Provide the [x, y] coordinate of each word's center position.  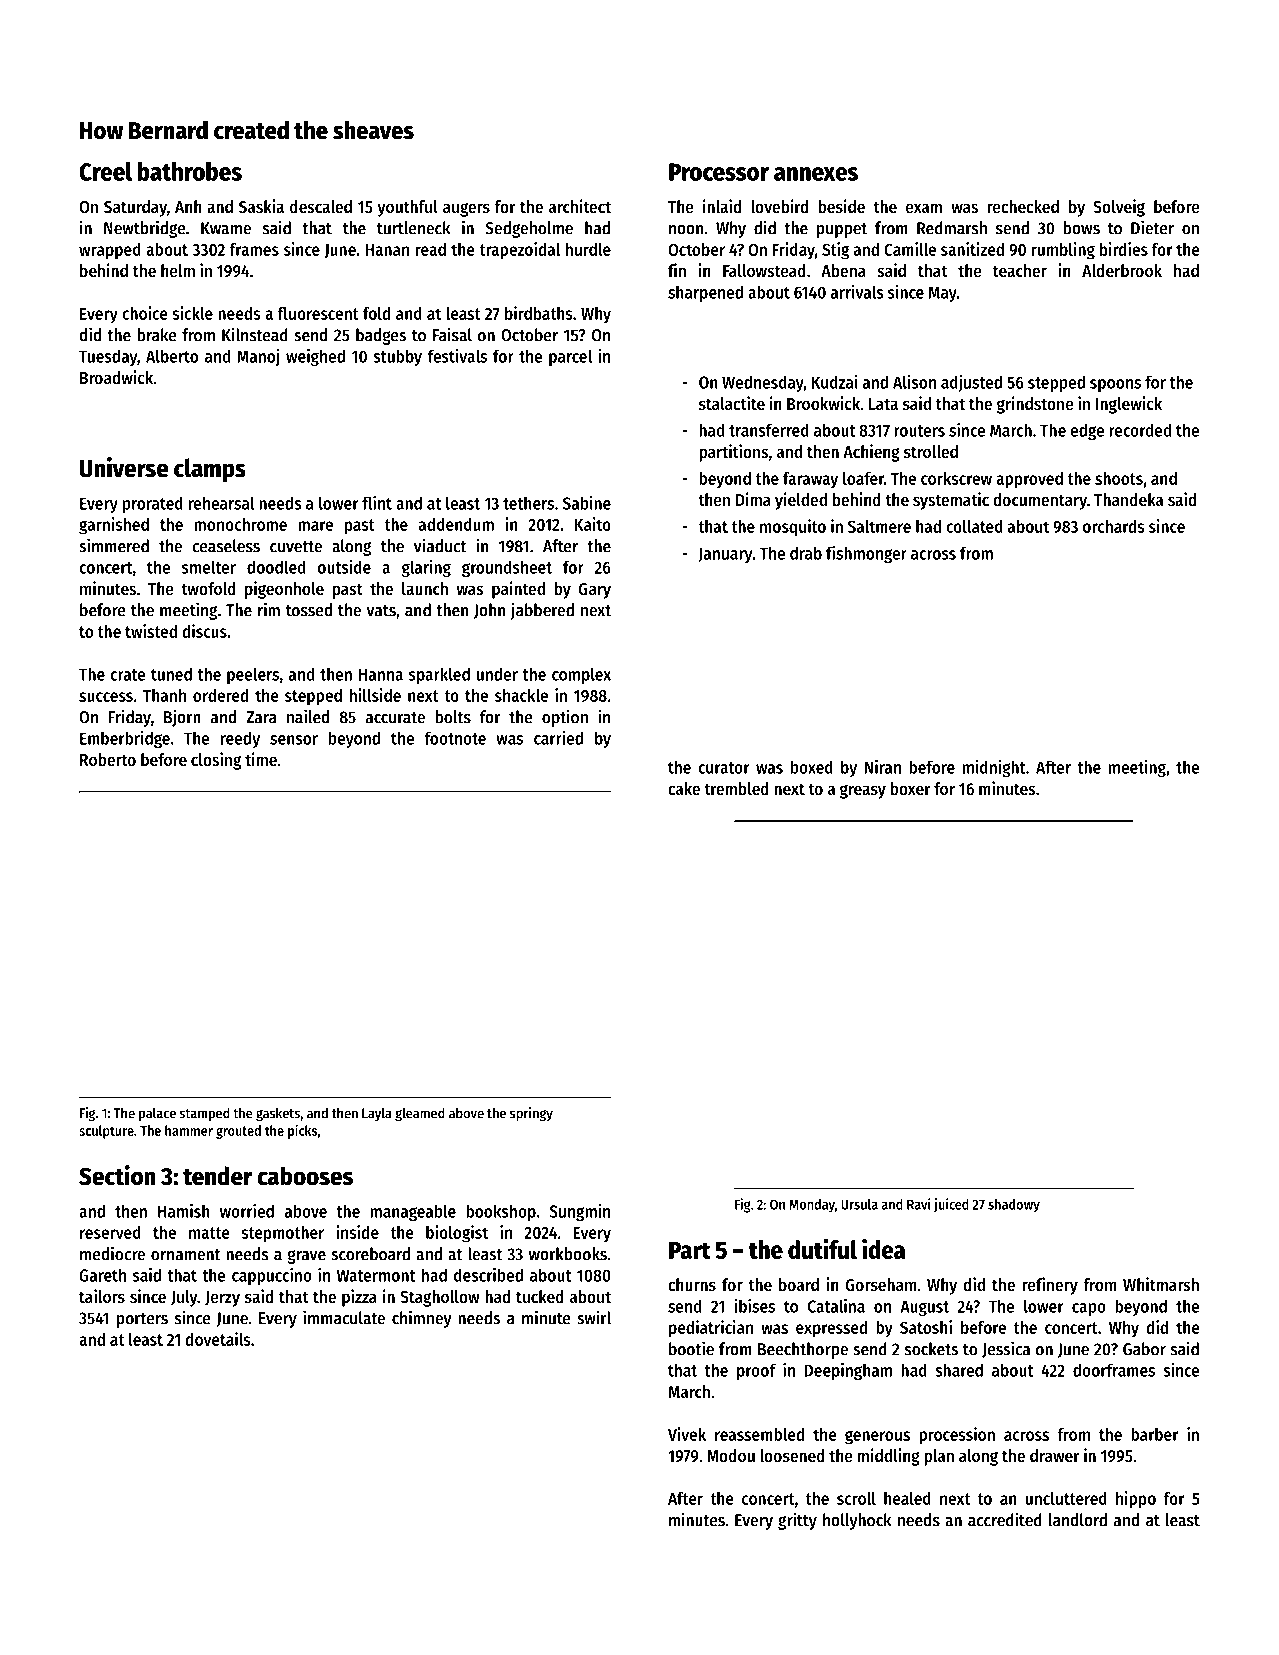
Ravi [919, 1204]
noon [686, 230]
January [725, 555]
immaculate [344, 1317]
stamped [204, 1114]
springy [531, 1114]
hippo [1136, 1500]
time [261, 759]
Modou [731, 1455]
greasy [863, 792]
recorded [1140, 430]
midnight [994, 768]
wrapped [110, 251]
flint [377, 503]
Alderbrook [1122, 270]
